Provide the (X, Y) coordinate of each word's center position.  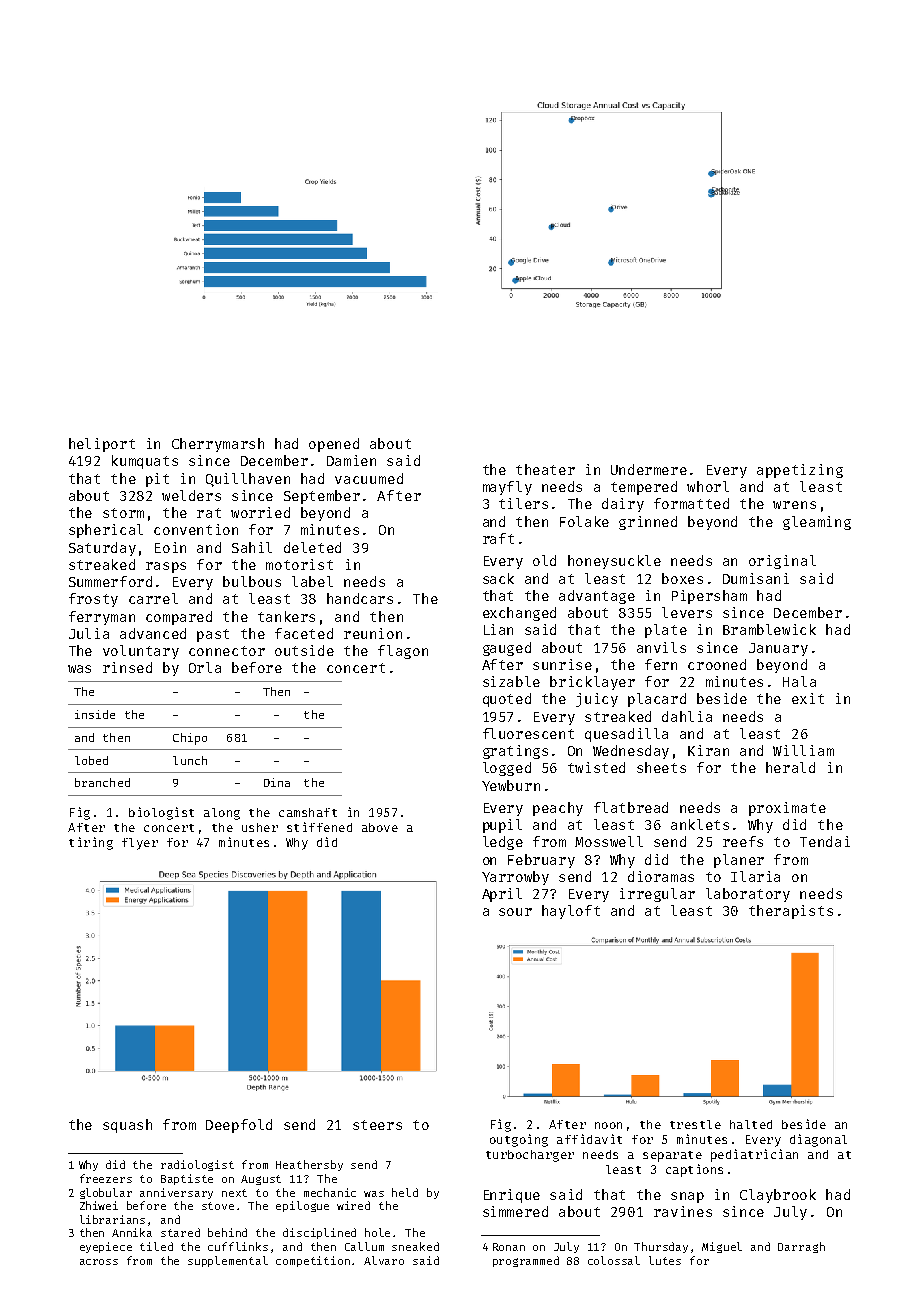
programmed (526, 1261)
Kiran (708, 750)
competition (313, 1261)
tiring (91, 843)
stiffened (319, 827)
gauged (507, 649)
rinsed (127, 667)
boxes (682, 578)
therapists (791, 912)
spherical (106, 531)
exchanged (519, 614)
